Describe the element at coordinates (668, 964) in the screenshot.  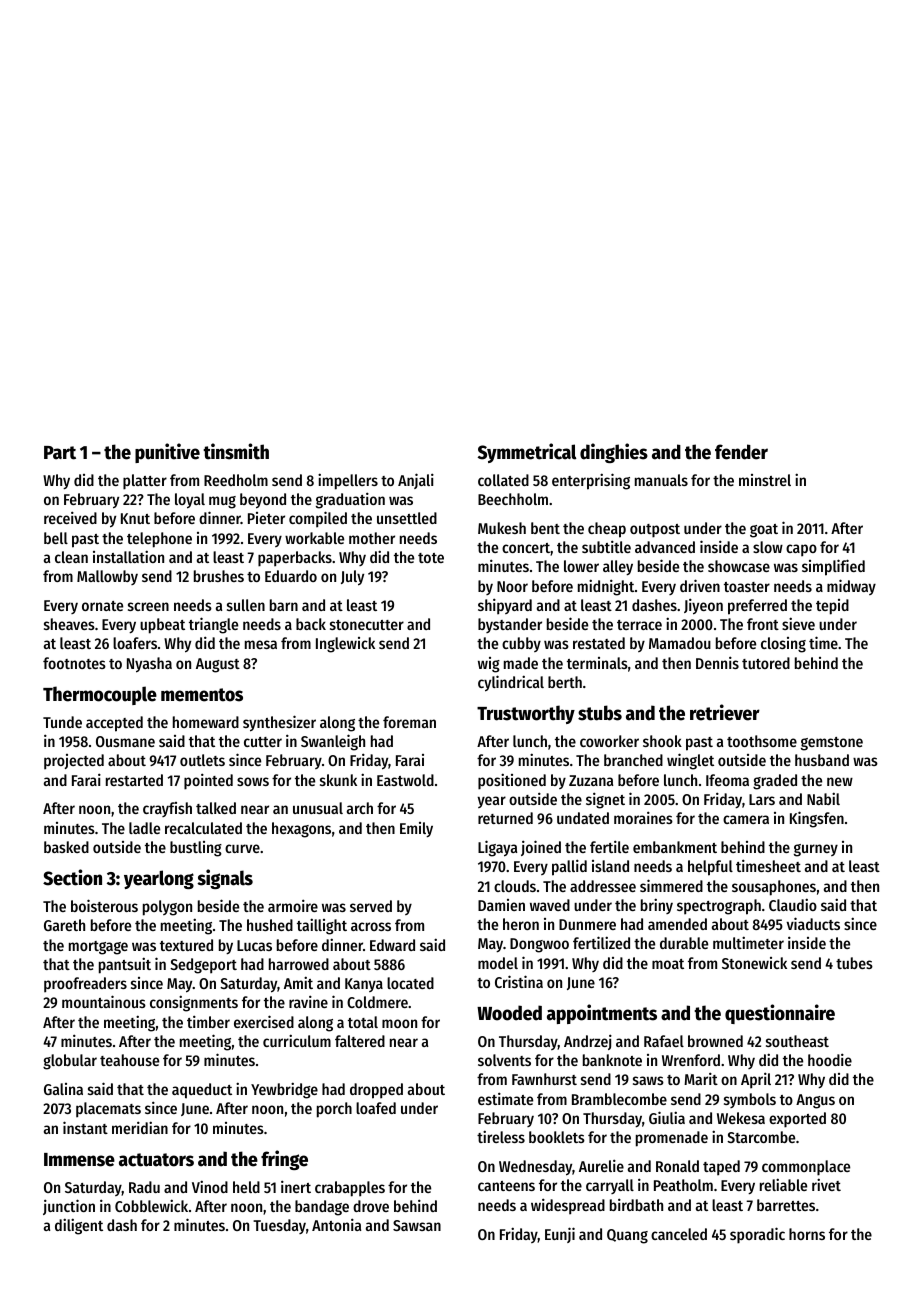
I see `moat` at that location.
